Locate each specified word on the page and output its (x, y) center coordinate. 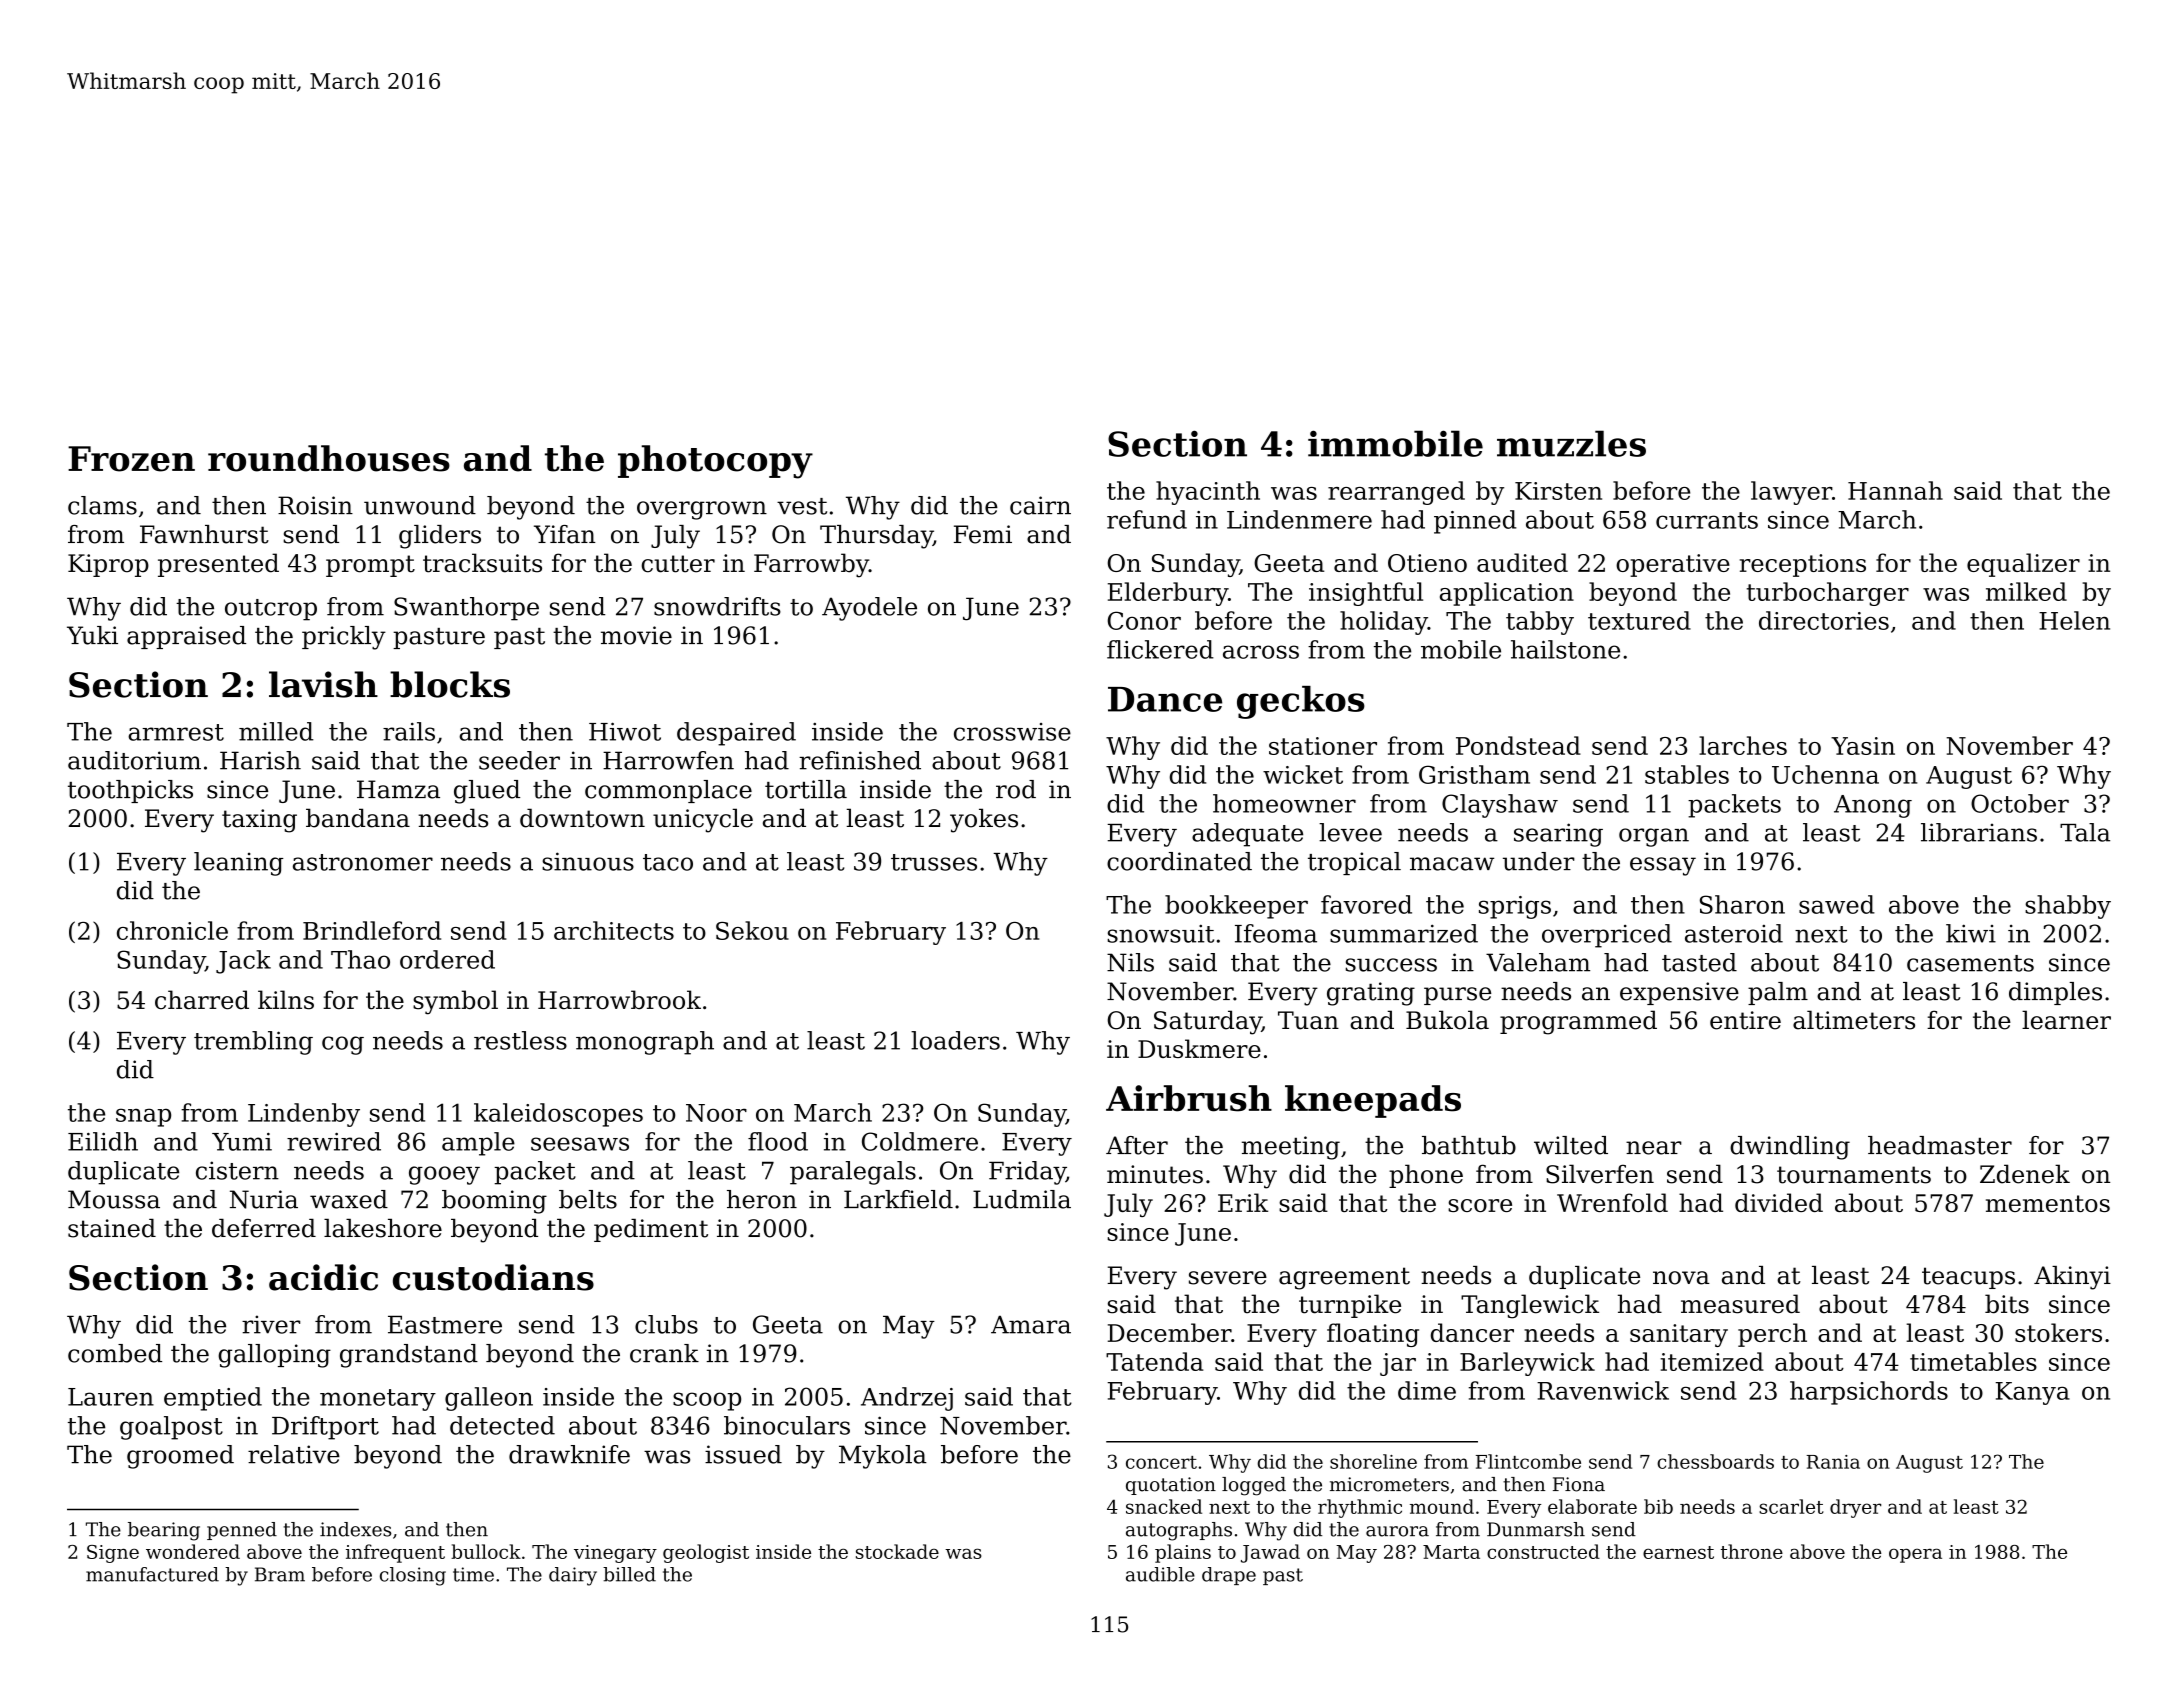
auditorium (134, 760)
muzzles (1571, 443)
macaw (1452, 864)
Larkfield (898, 1199)
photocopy (715, 462)
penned (242, 1531)
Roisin (315, 505)
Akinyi (2072, 1278)
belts (588, 1199)
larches (1743, 745)
